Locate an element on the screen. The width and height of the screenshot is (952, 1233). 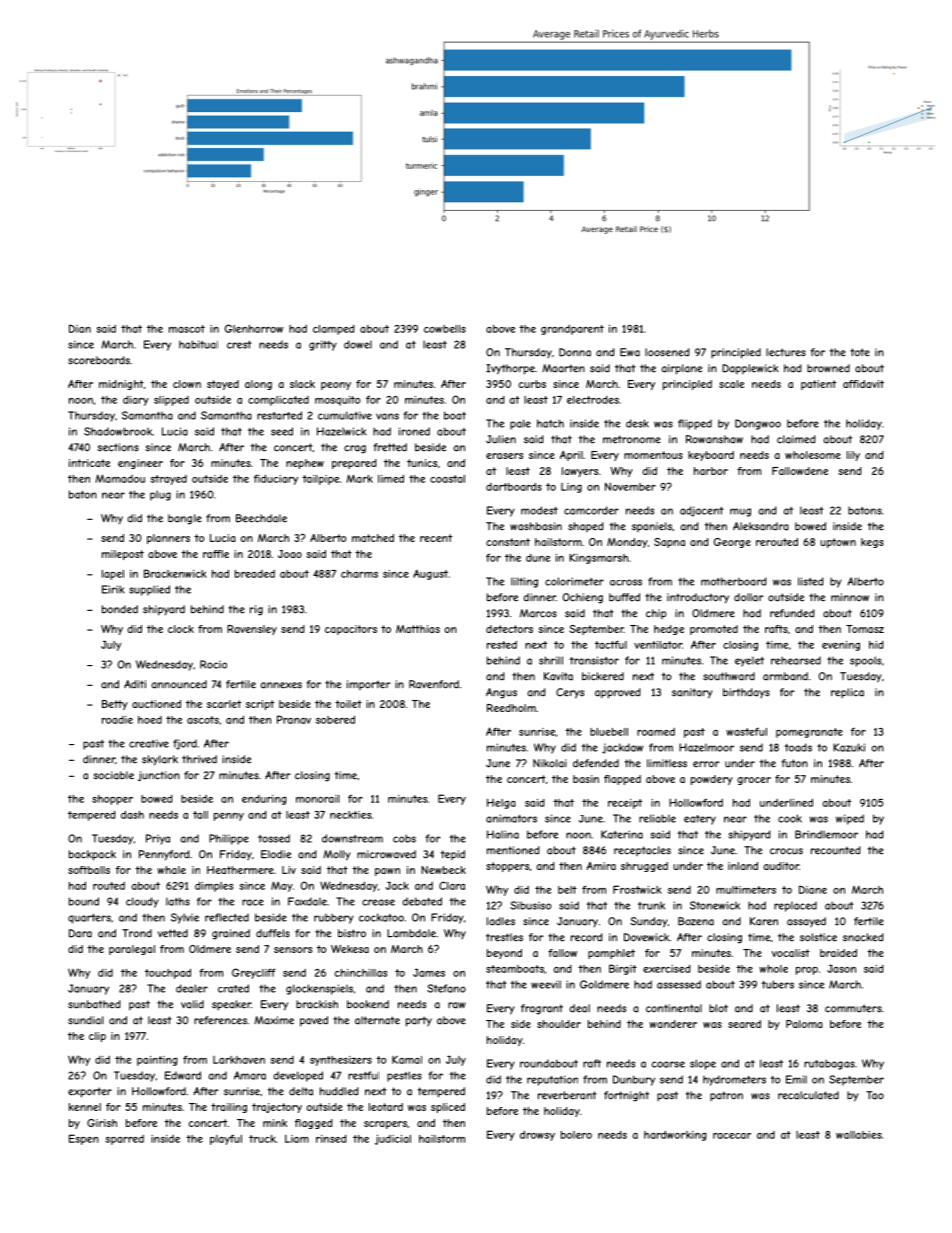
patient is located at coordinates (818, 385).
